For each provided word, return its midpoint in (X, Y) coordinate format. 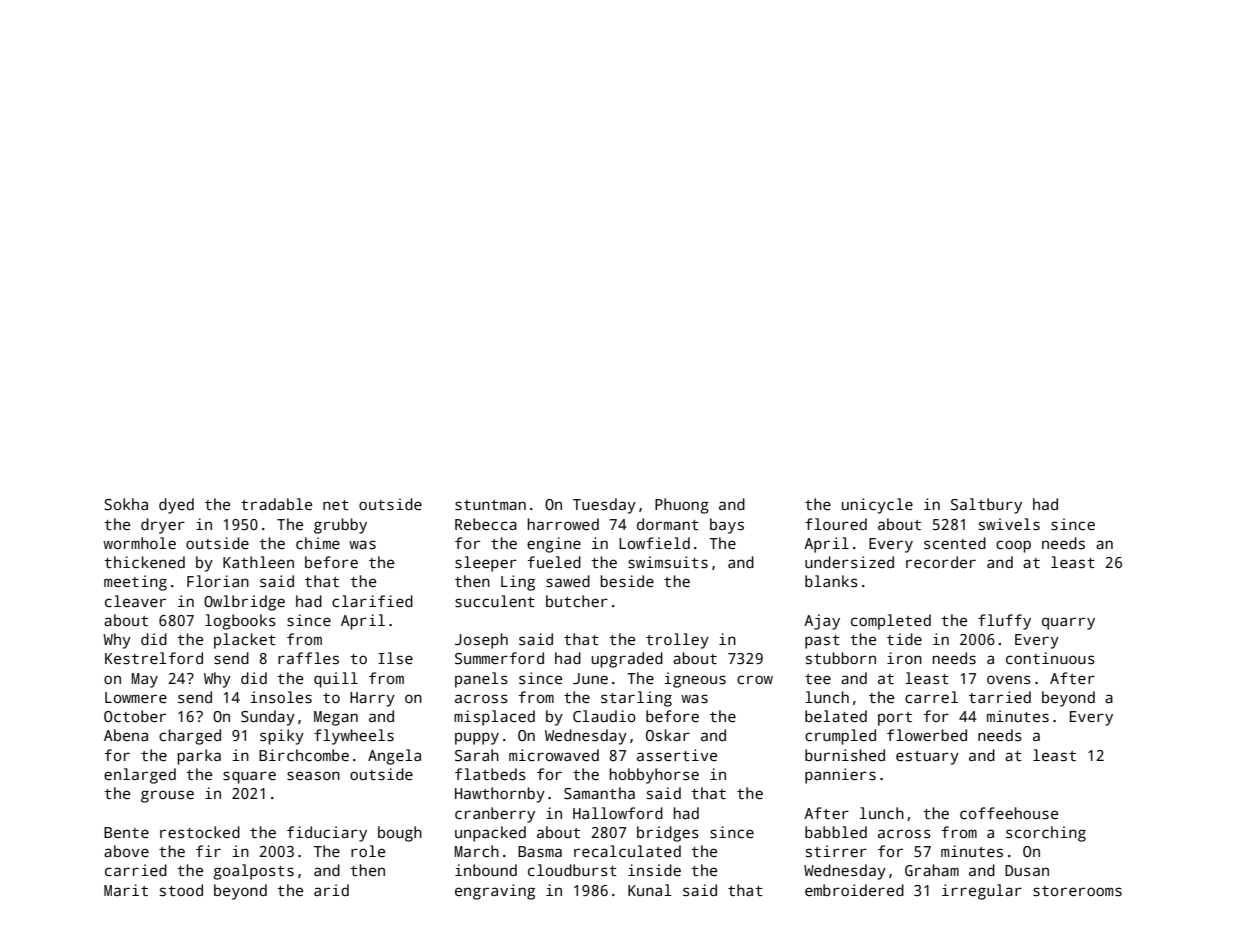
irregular (982, 892)
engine (554, 545)
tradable (276, 504)
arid (331, 890)
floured (836, 524)
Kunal (650, 890)
